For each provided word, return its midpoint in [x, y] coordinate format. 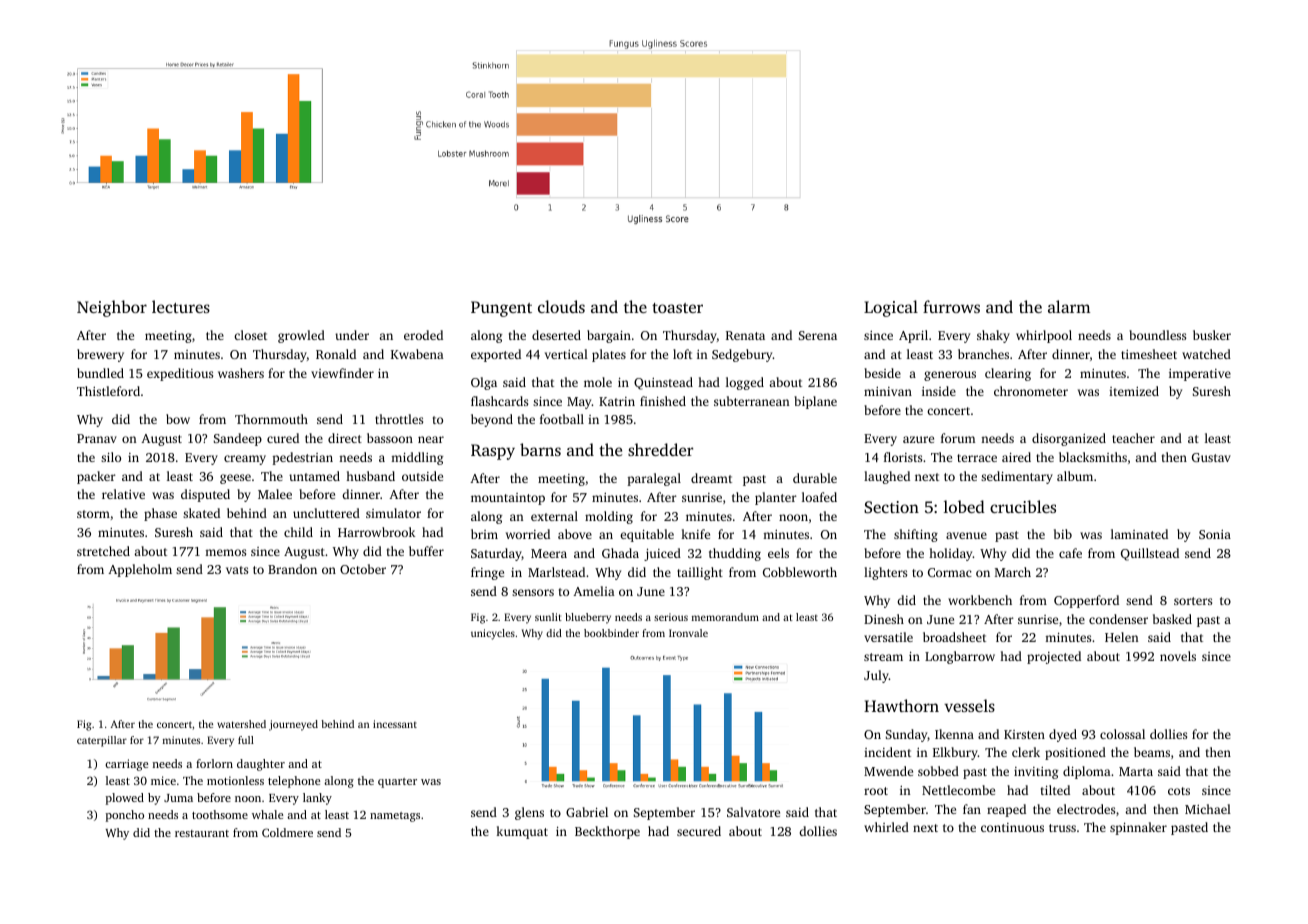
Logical [891, 308]
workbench [980, 600]
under [352, 335]
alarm [1069, 306]
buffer [426, 551]
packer [96, 477]
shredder [660, 449]
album [1075, 476]
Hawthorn [901, 705]
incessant [395, 724]
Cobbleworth [800, 572]
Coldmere [287, 832]
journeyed [293, 725]
